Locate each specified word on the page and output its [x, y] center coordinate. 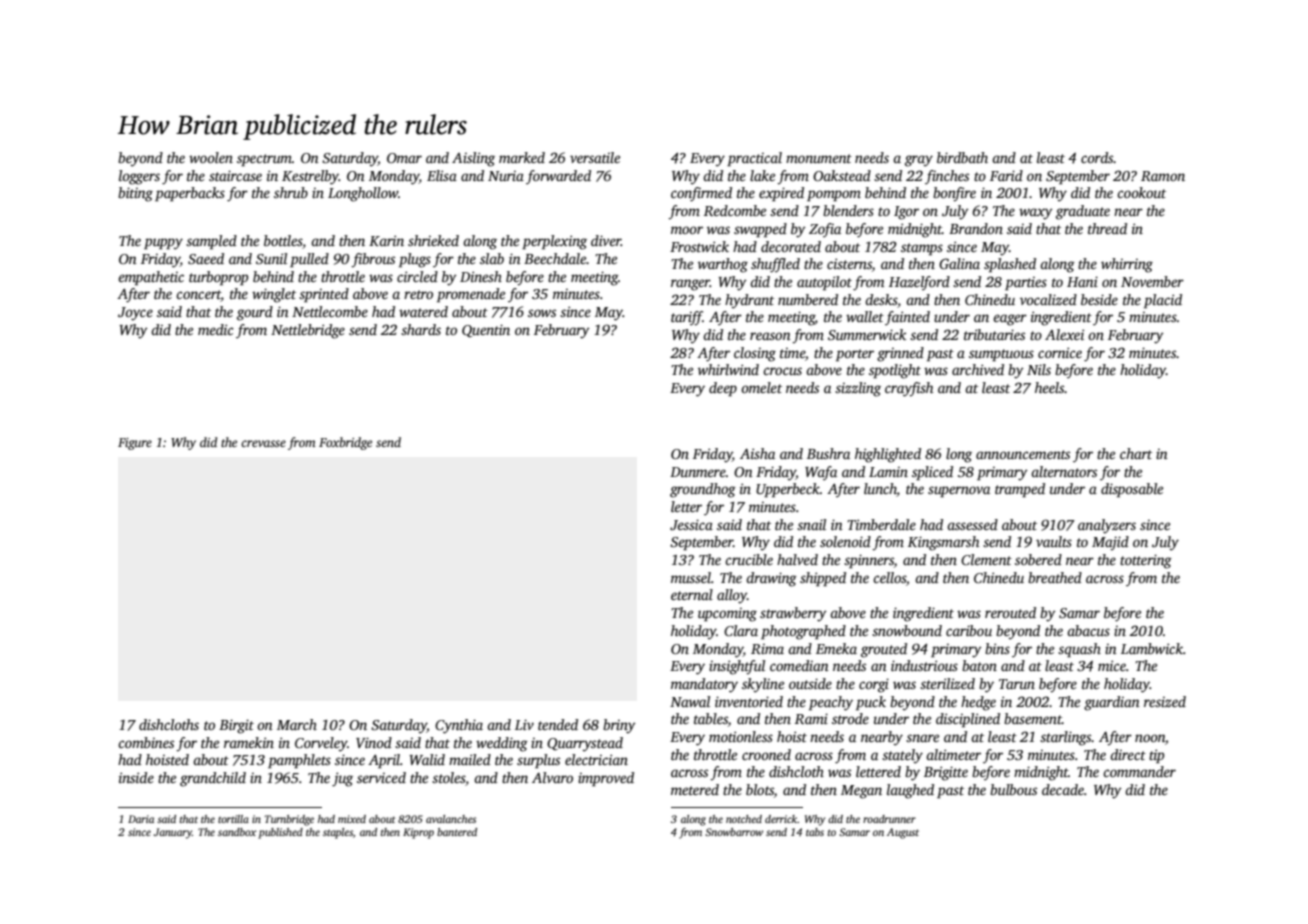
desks [881, 299]
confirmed [701, 194]
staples [338, 833]
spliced [932, 473]
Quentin [486, 331]
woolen [211, 157]
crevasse [263, 443]
